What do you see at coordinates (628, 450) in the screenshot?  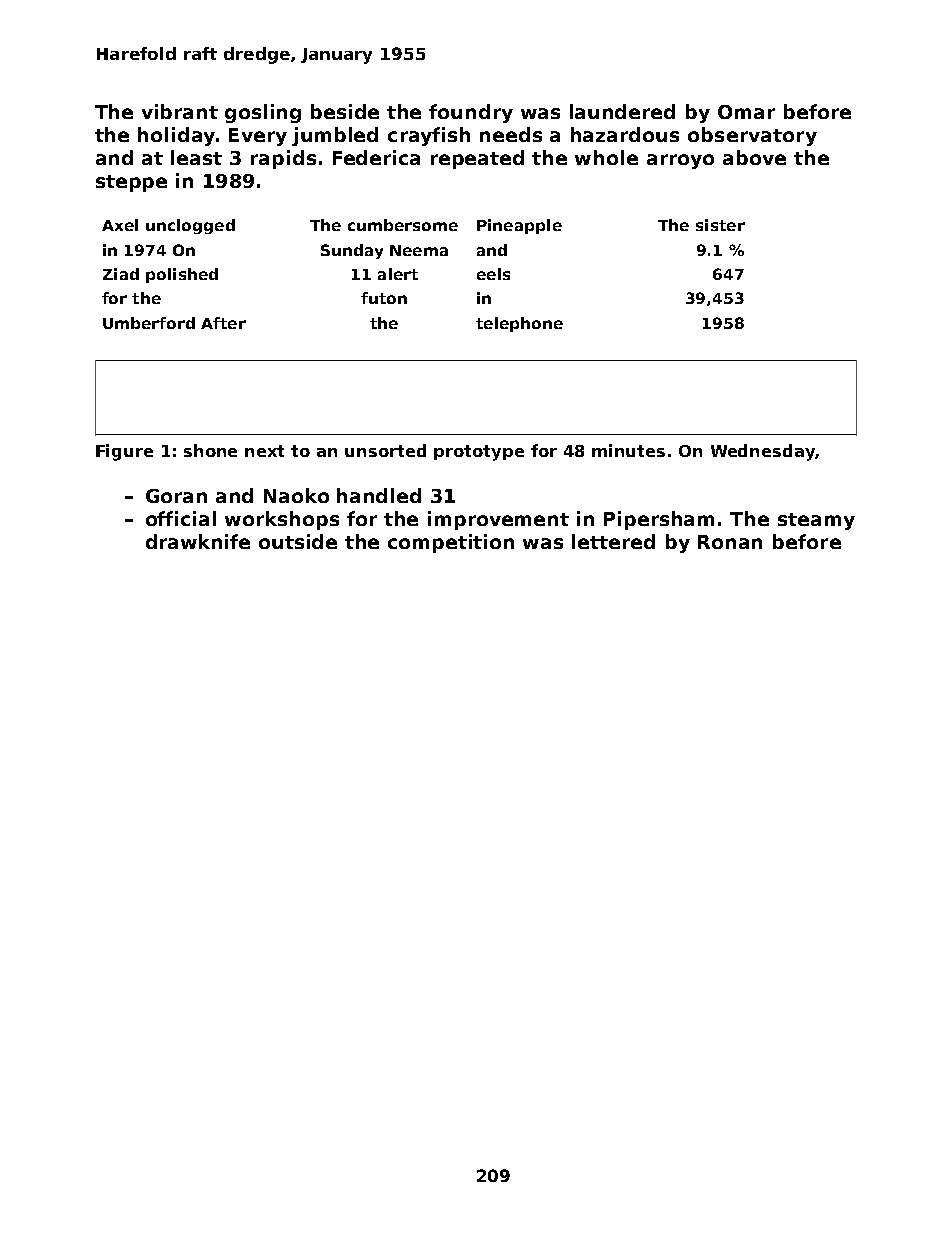 I see `minutes` at bounding box center [628, 450].
